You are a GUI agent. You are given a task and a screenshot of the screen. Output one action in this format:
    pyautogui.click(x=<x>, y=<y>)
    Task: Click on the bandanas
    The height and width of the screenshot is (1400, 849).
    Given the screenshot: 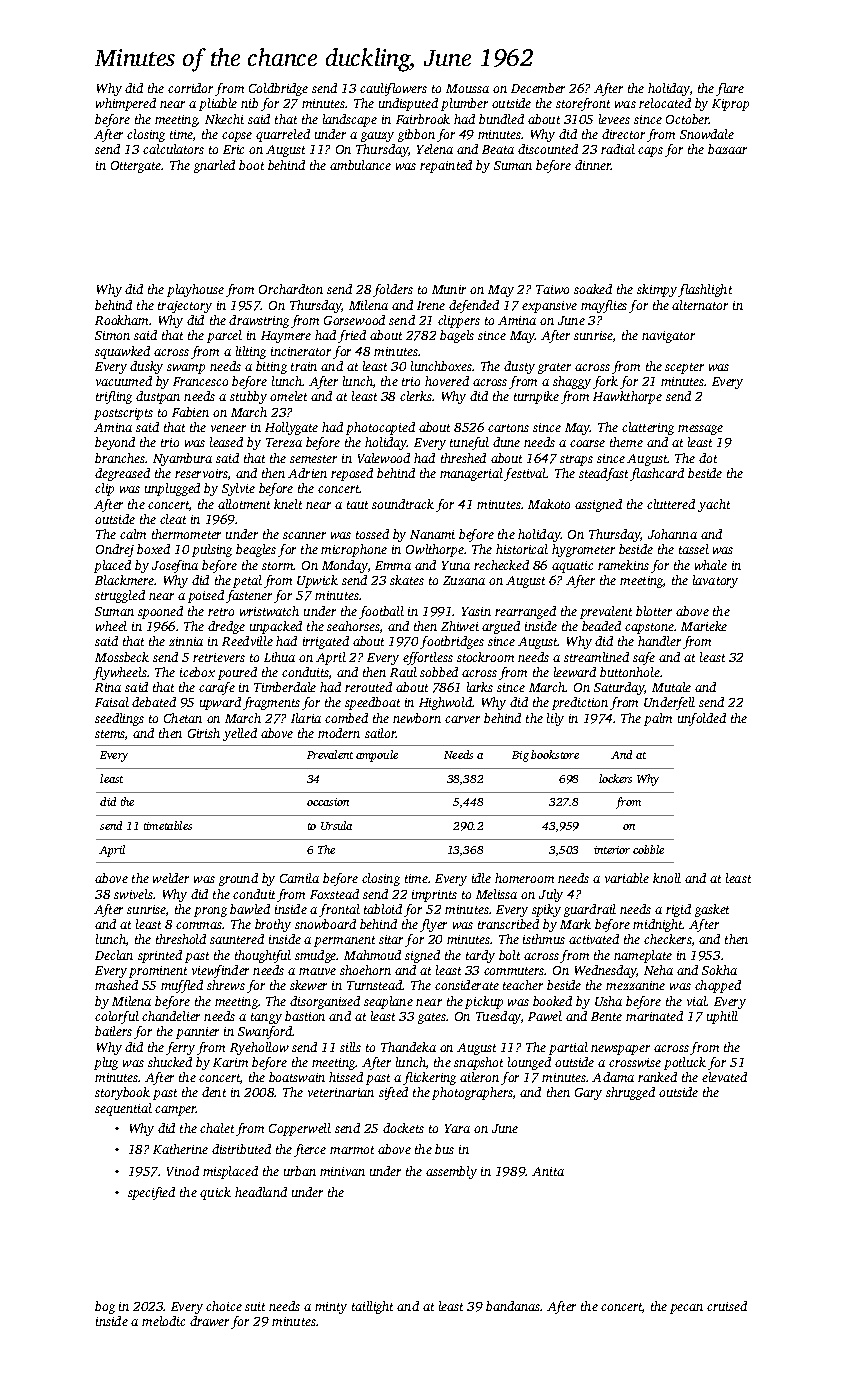 What is the action you would take?
    pyautogui.click(x=513, y=1306)
